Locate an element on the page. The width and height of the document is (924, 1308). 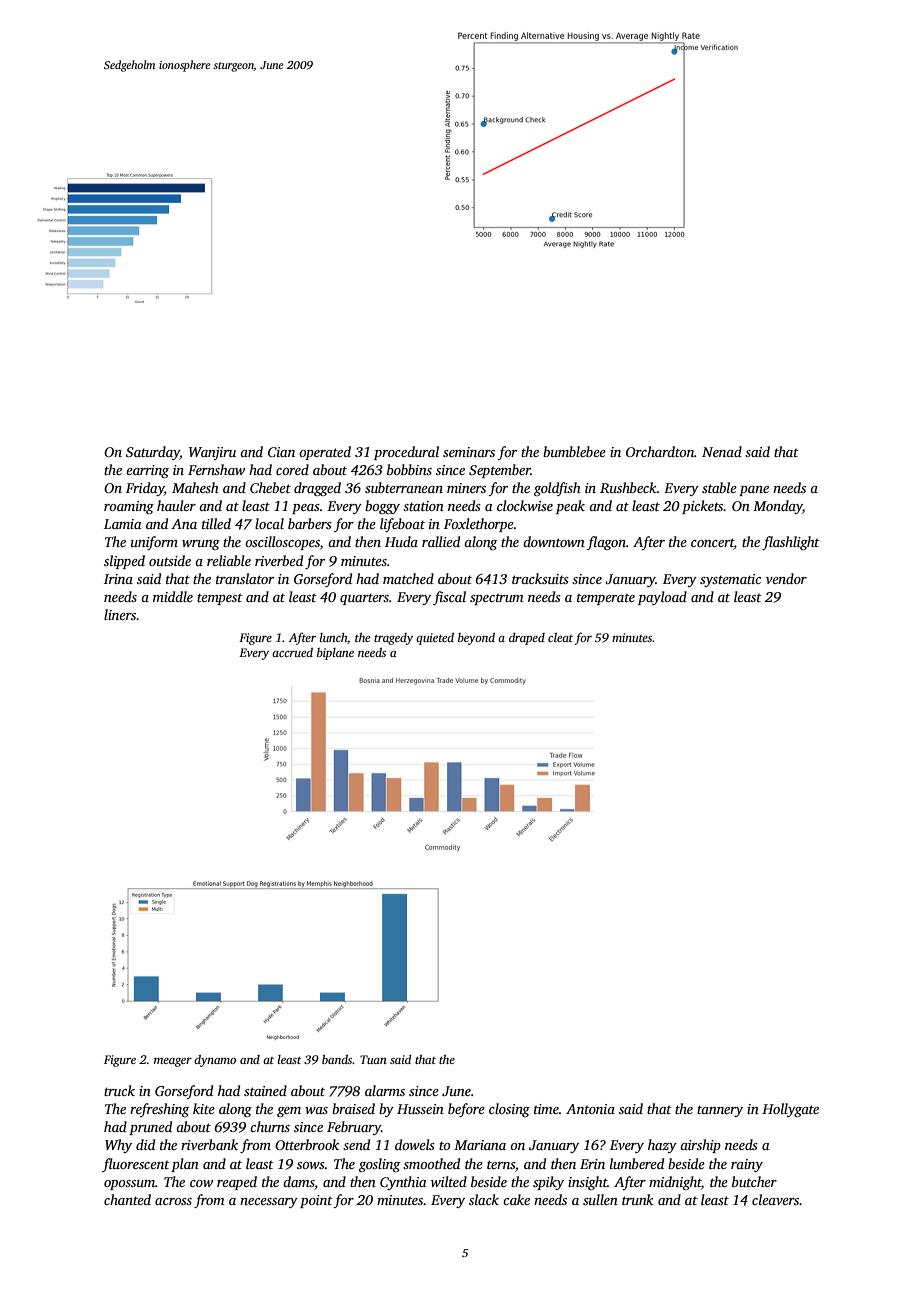
Huda is located at coordinates (401, 541).
